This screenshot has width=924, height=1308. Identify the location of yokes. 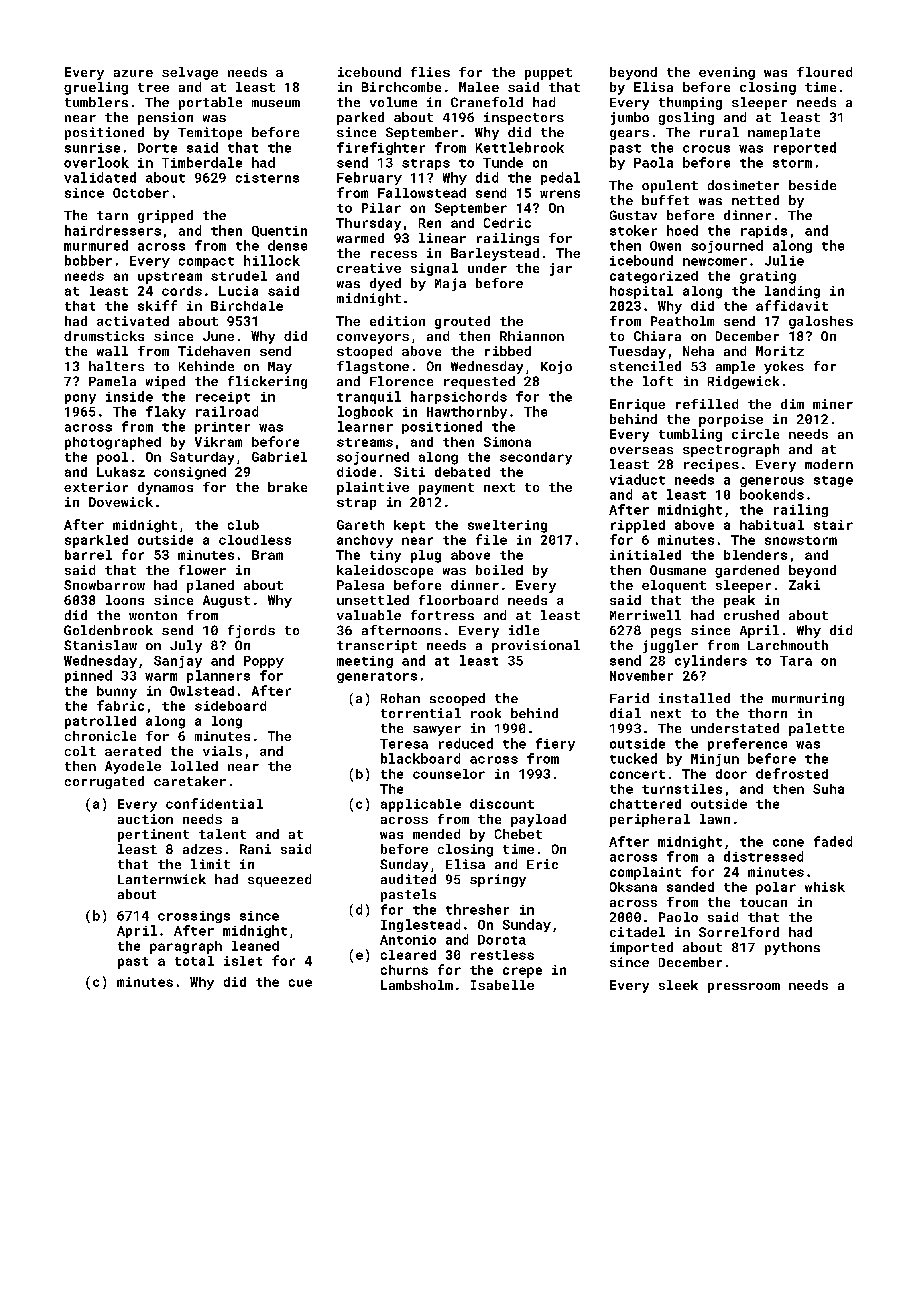
(784, 367).
